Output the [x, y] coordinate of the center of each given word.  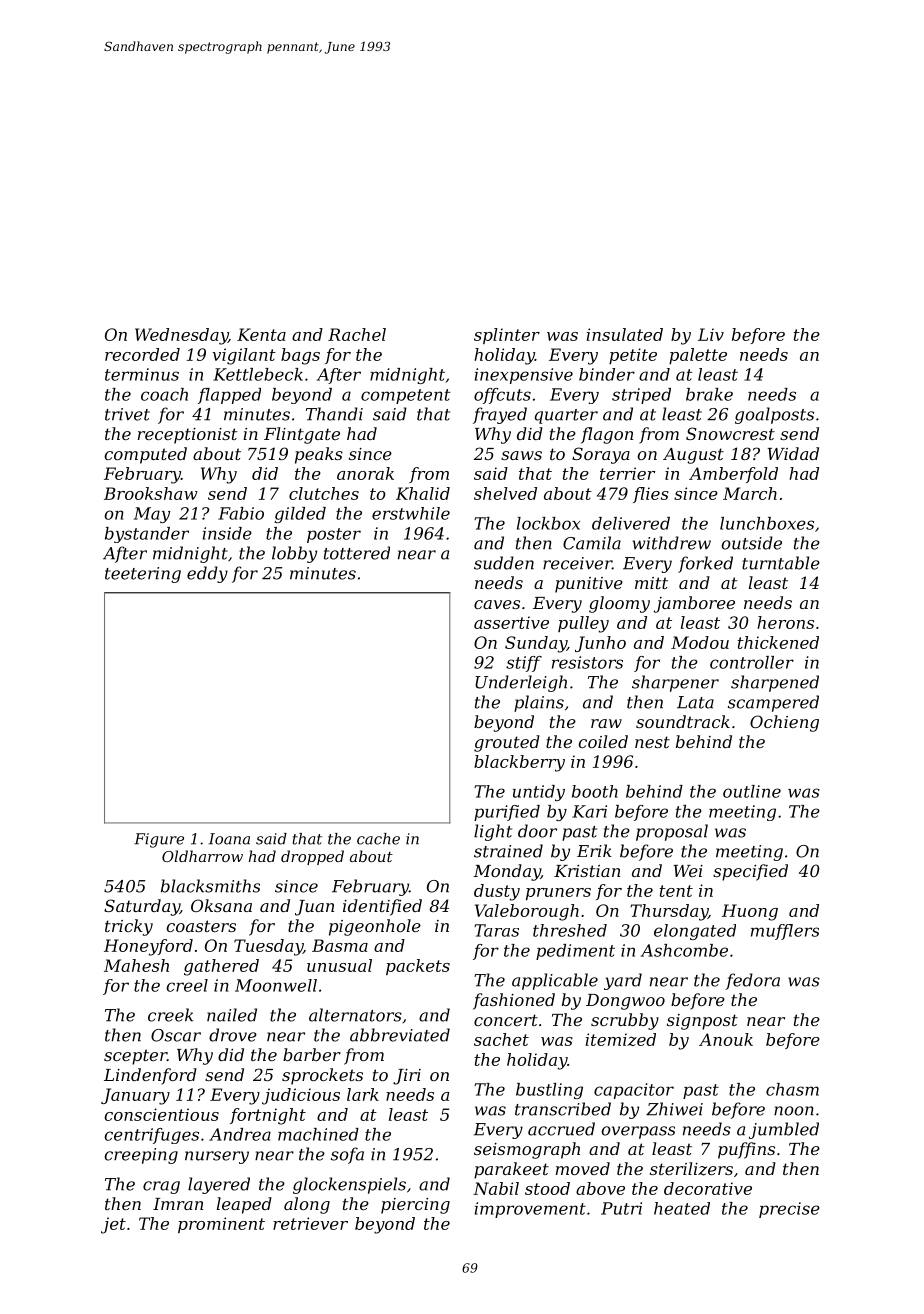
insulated [624, 334]
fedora [752, 981]
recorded [142, 354]
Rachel [357, 334]
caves [497, 604]
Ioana [229, 839]
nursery [217, 1157]
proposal [672, 832]
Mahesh [136, 965]
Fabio [241, 513]
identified [382, 907]
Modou [700, 642]
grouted [507, 743]
